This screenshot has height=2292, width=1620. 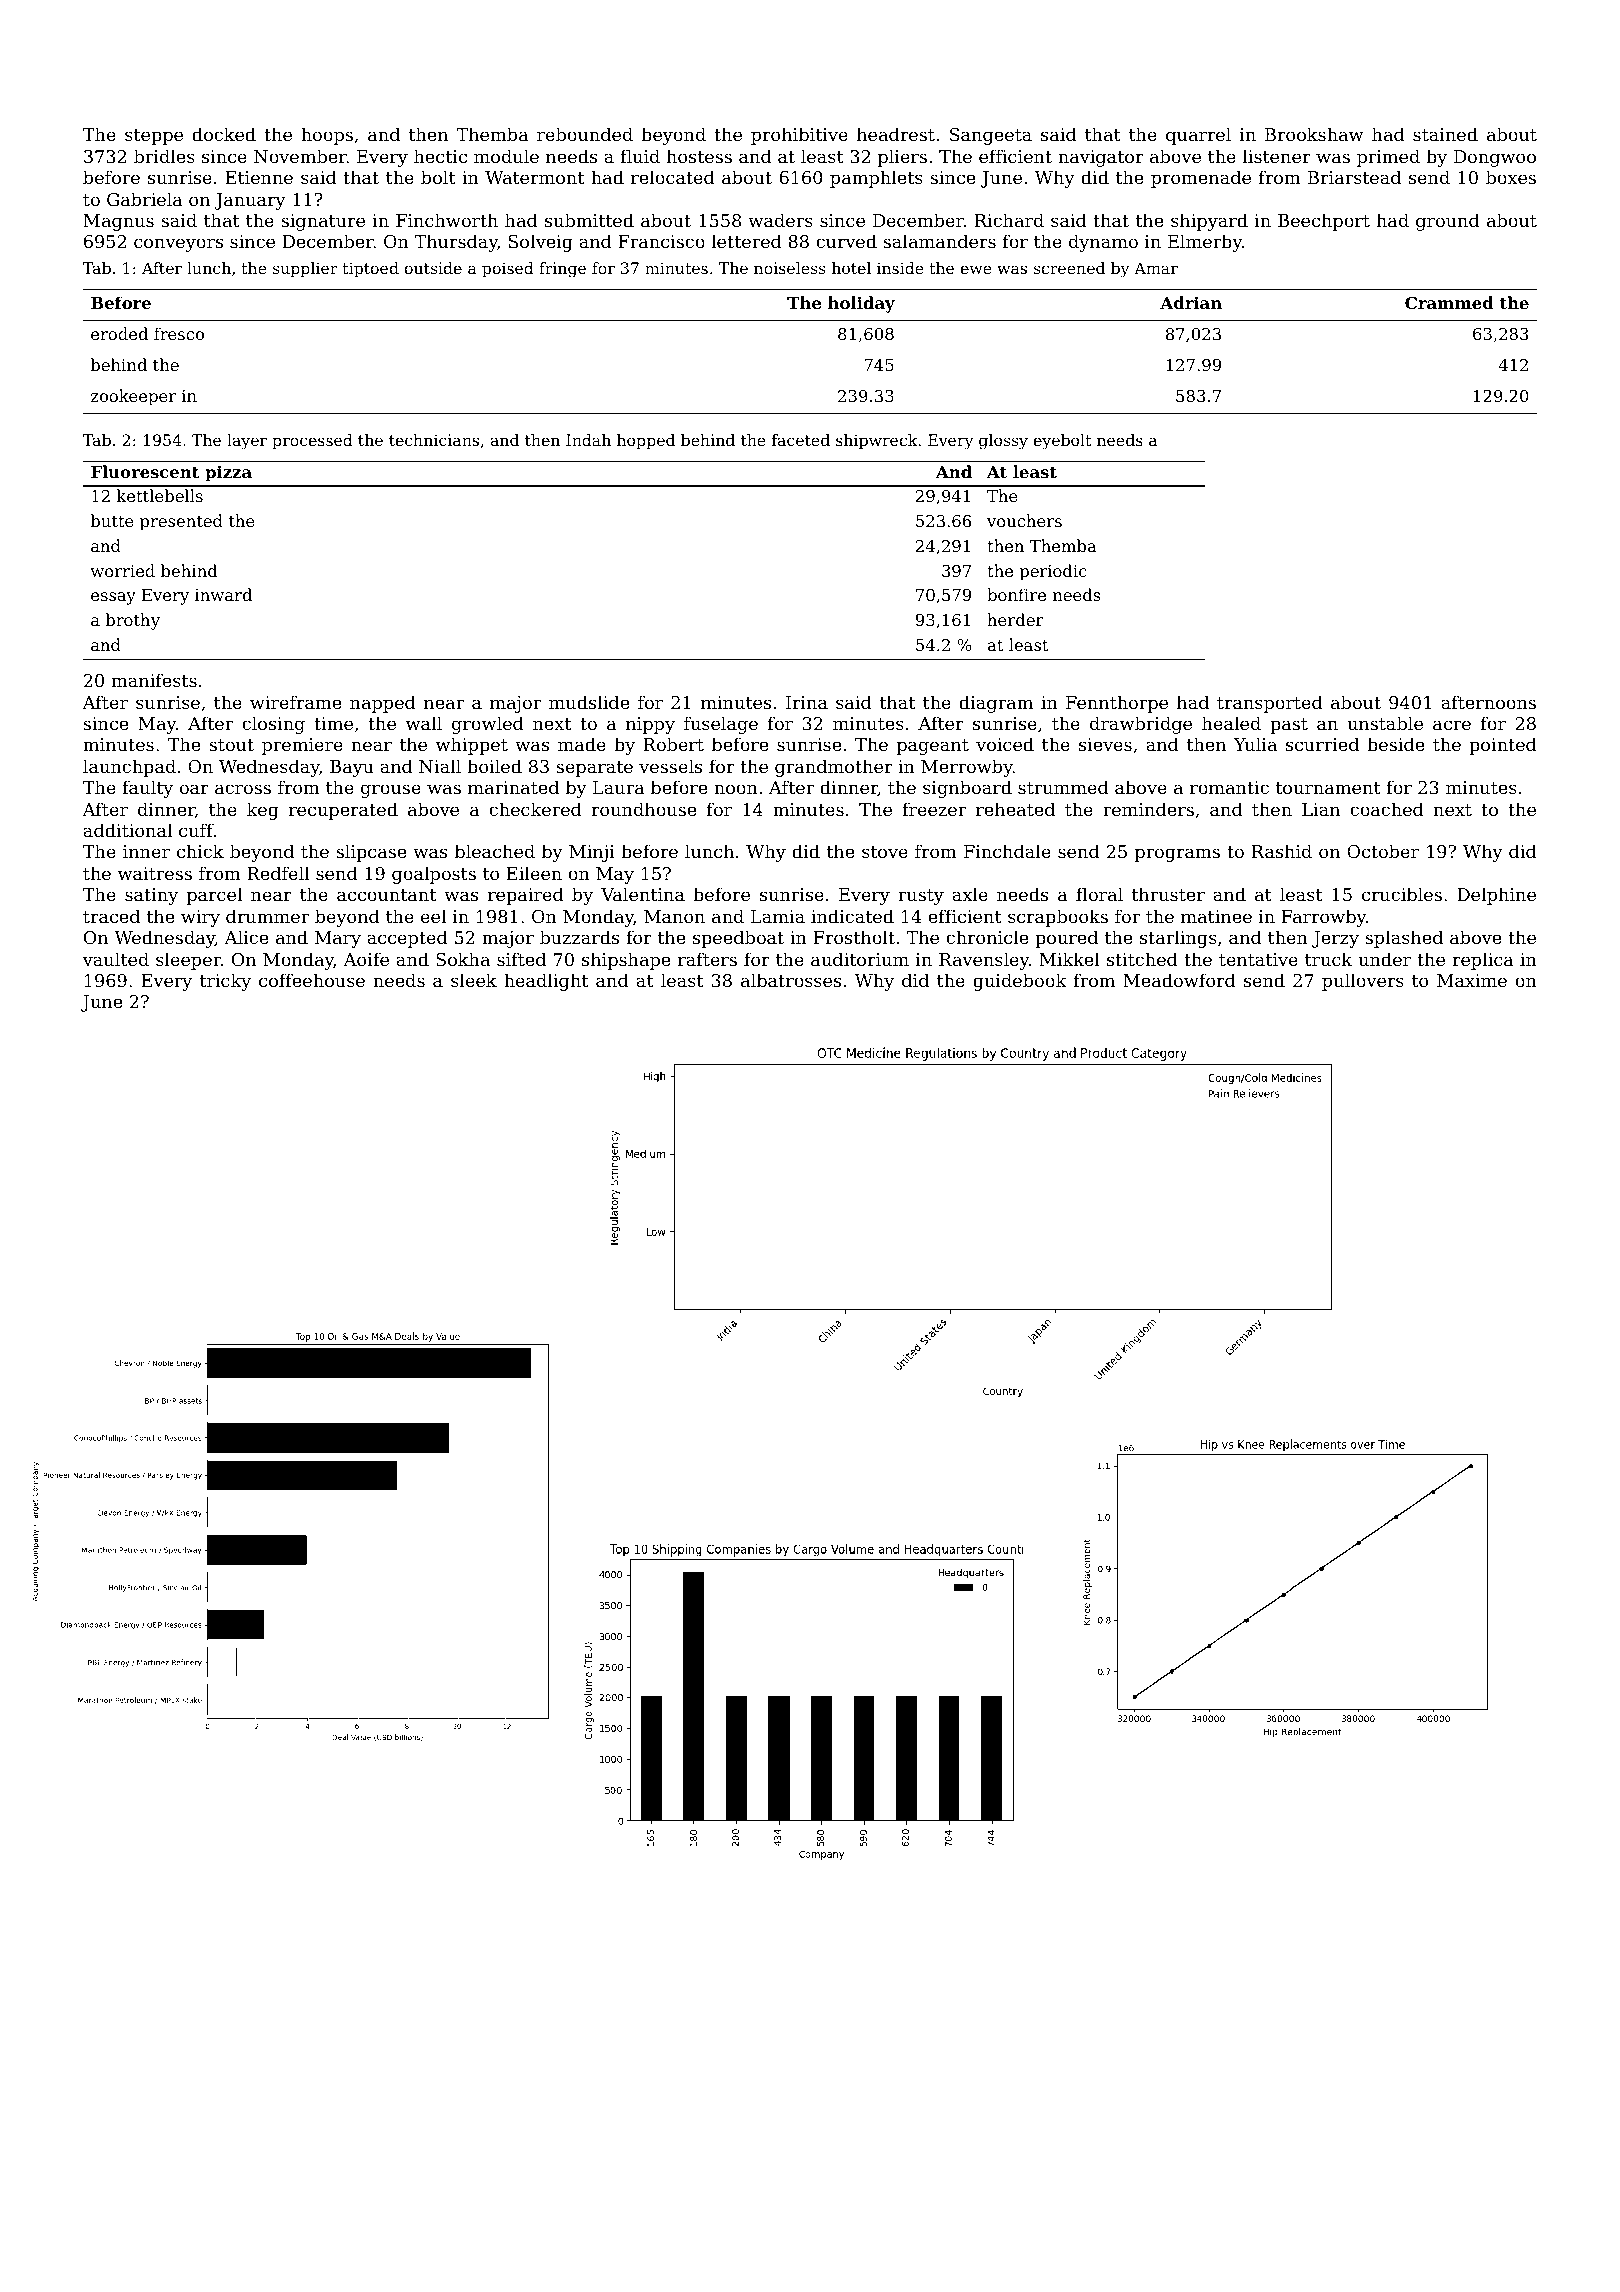 What do you see at coordinates (1511, 177) in the screenshot?
I see `boxes` at bounding box center [1511, 177].
